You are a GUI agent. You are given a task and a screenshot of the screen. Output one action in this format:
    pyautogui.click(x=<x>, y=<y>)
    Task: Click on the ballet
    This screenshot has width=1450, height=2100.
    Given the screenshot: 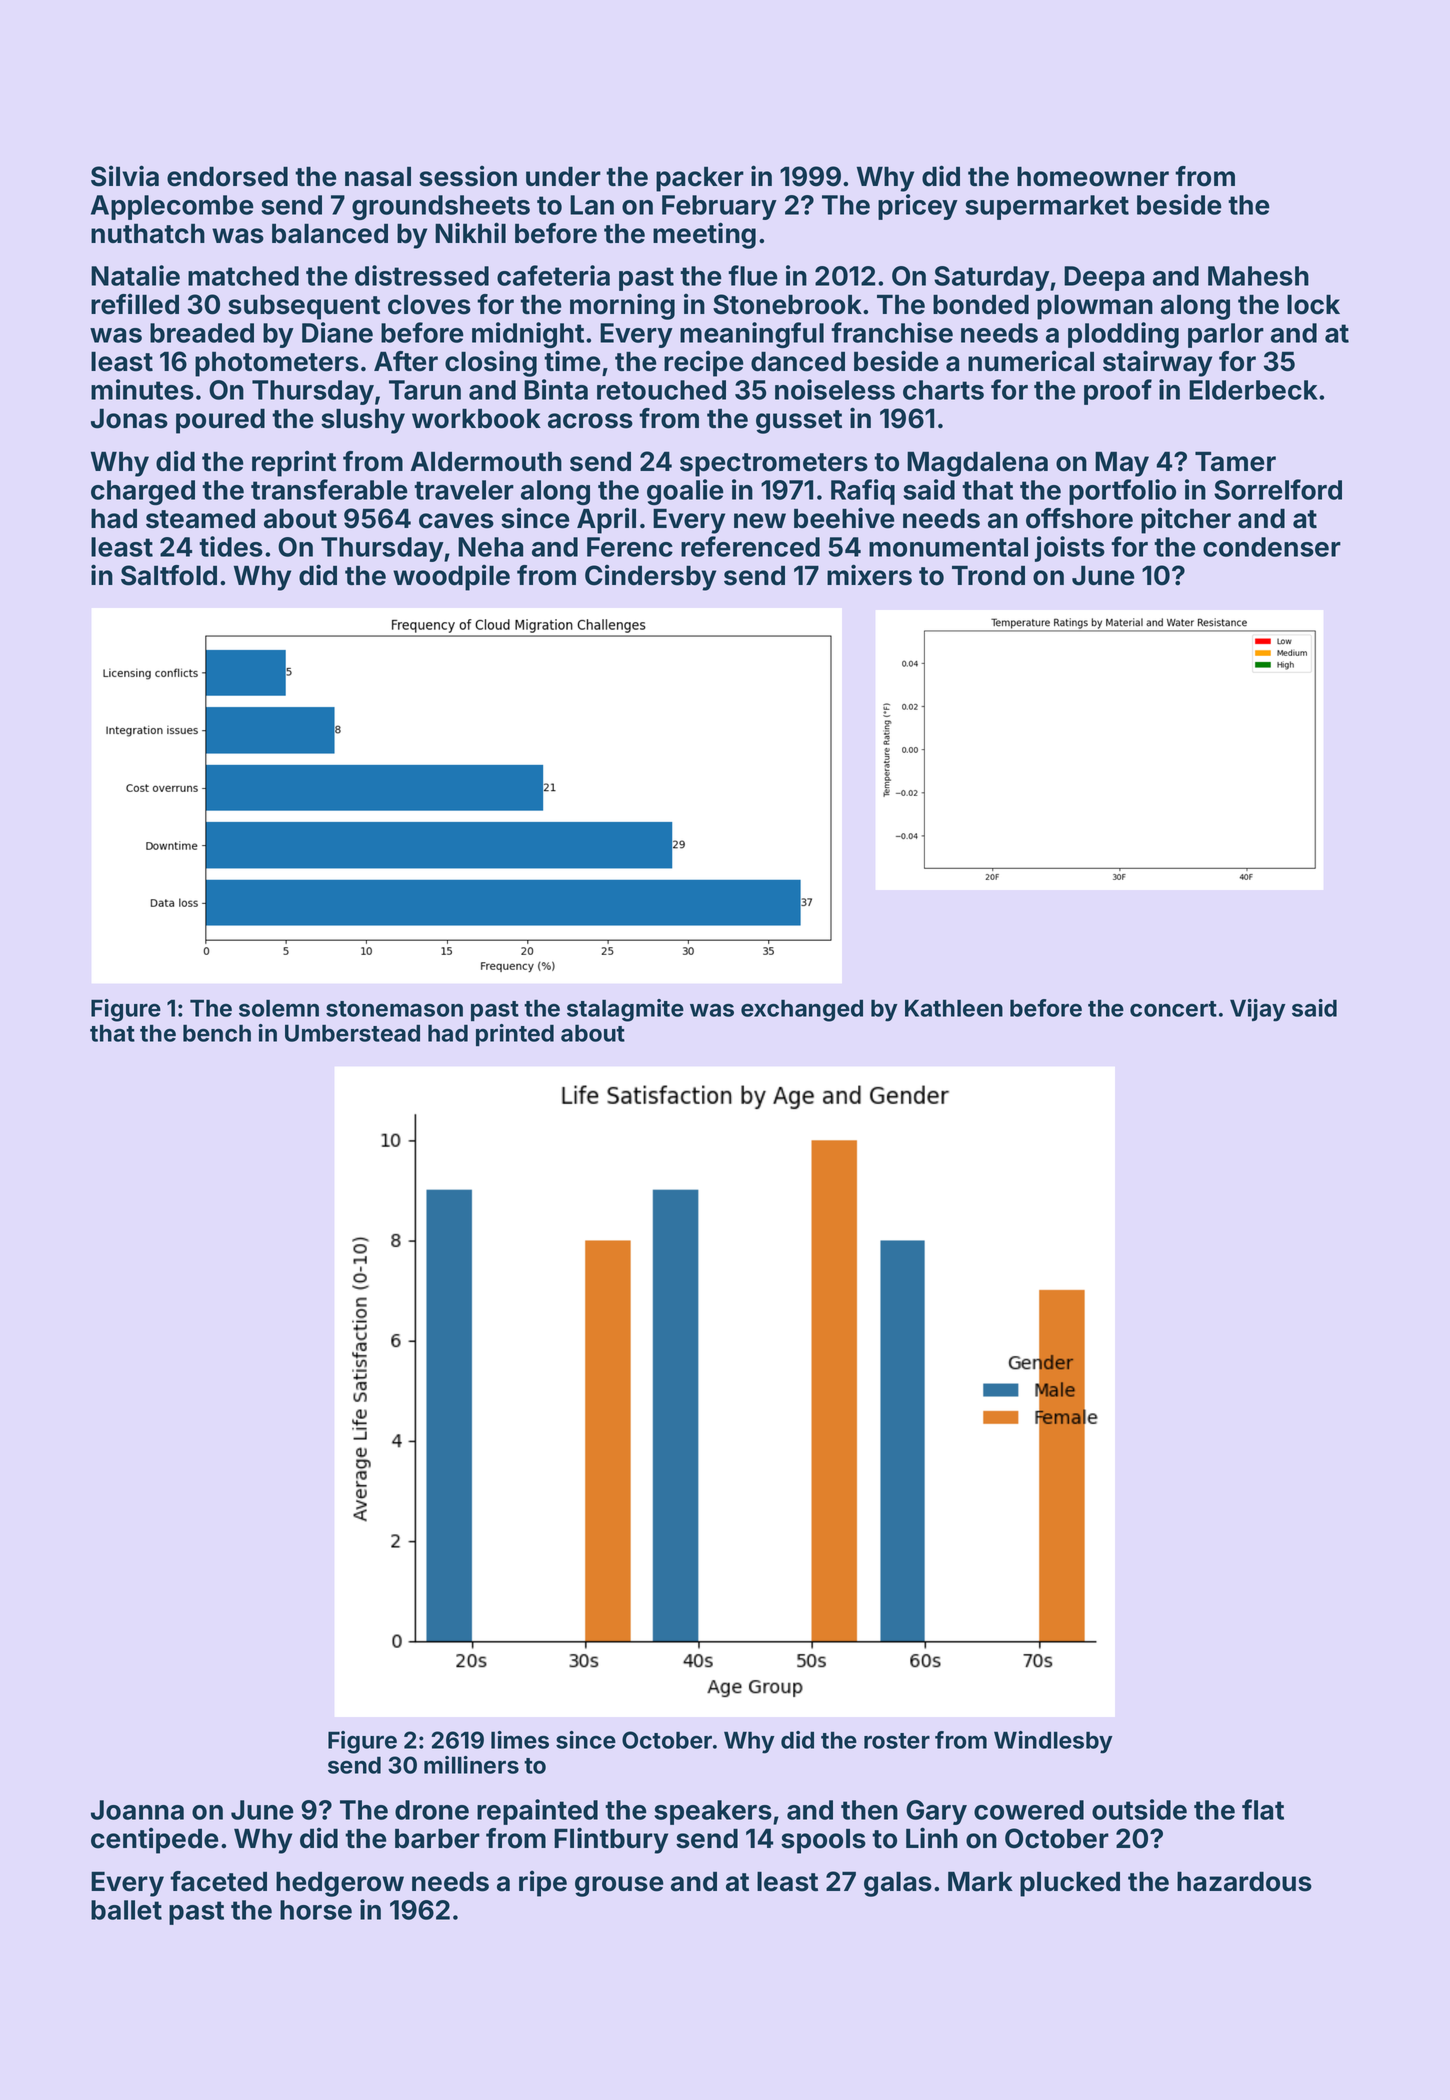 What is the action you would take?
    pyautogui.click(x=126, y=1910)
